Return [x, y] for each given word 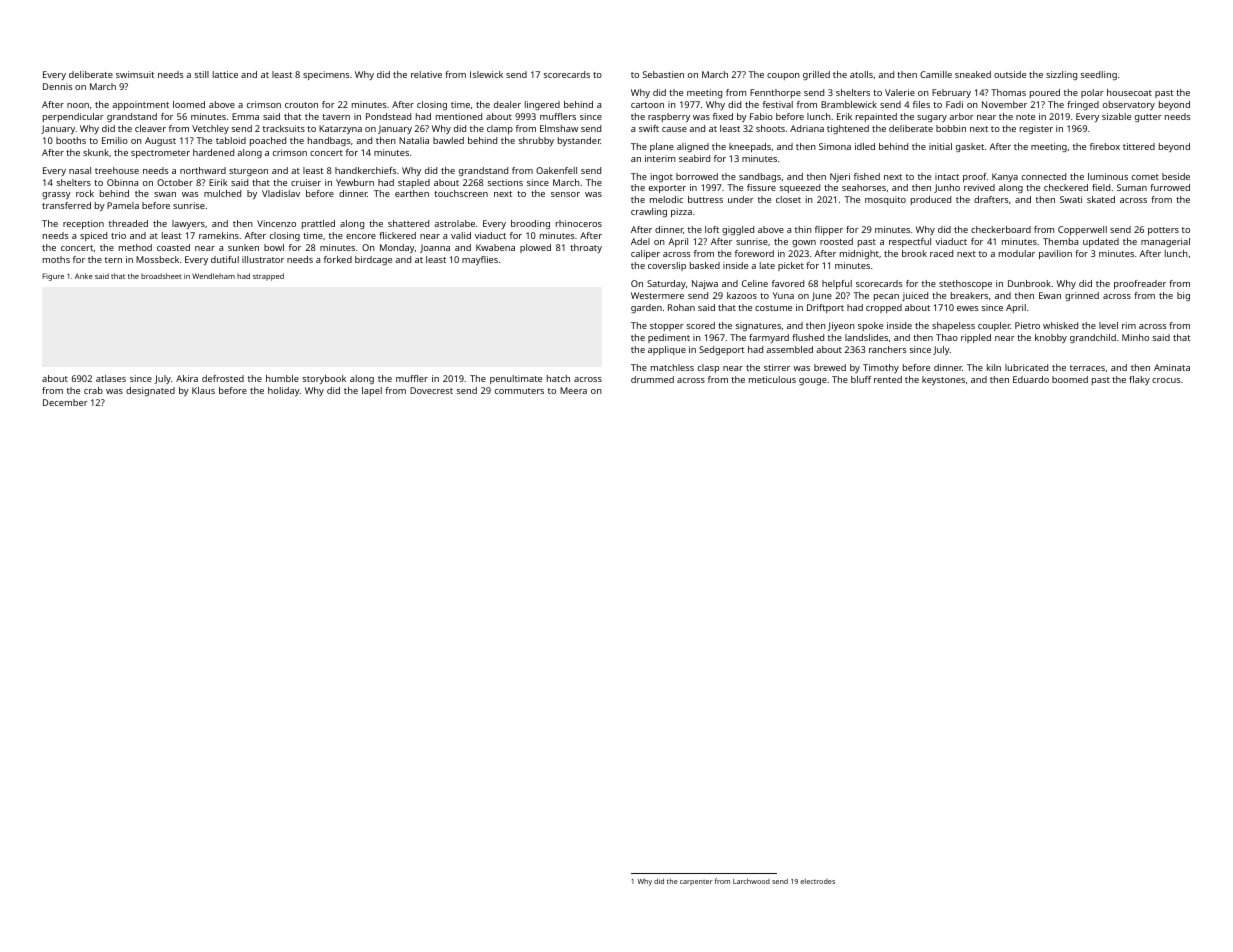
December [65, 402]
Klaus [203, 390]
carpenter [696, 883]
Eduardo [1031, 379]
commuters [519, 391]
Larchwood [751, 881]
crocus [1166, 380]
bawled [448, 140]
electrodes [817, 881]
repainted [876, 117]
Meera [573, 390]
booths [71, 140]
